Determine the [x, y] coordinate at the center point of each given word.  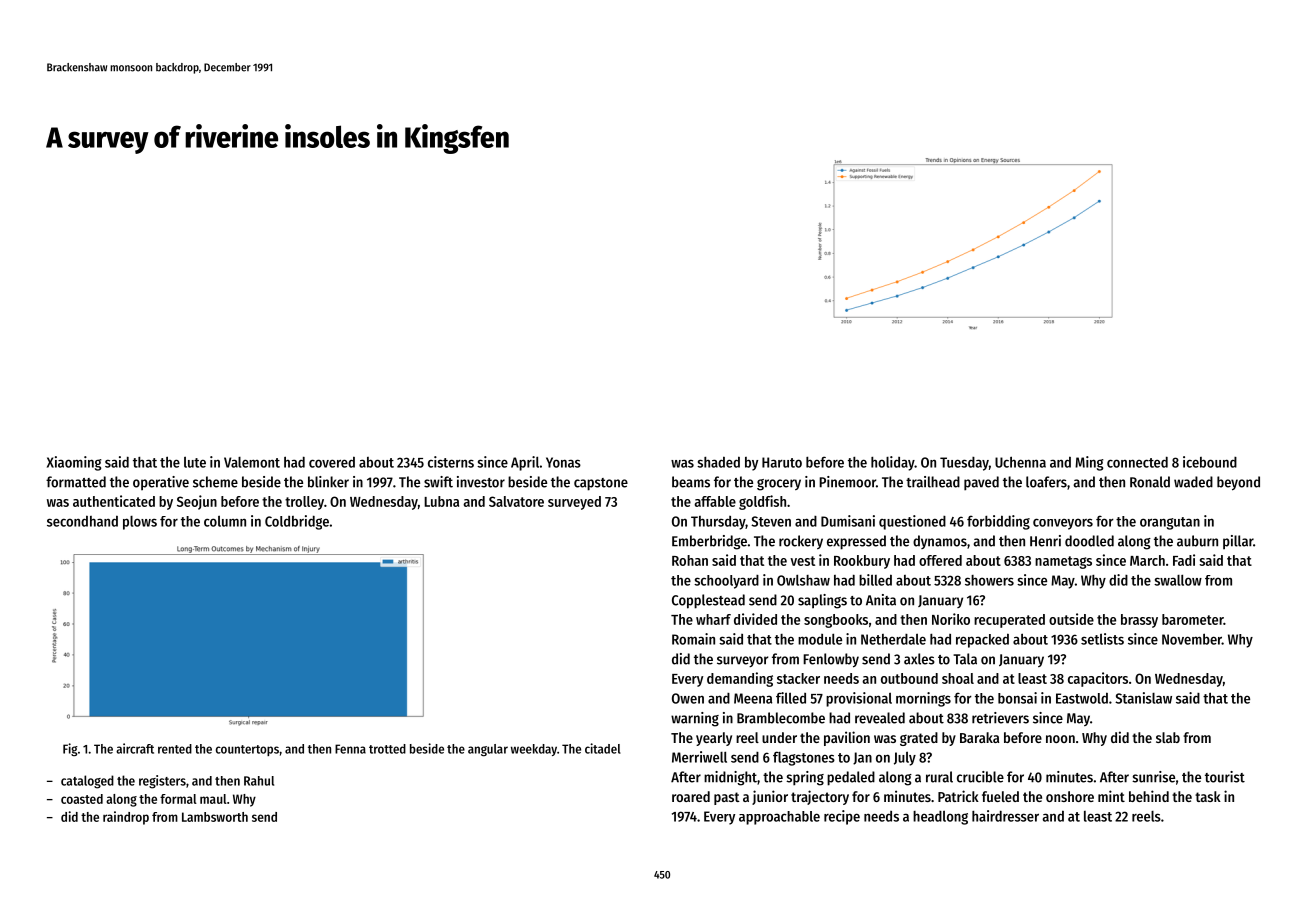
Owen [688, 698]
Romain [693, 639]
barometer [1193, 619]
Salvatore [516, 501]
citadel [603, 748]
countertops [247, 750]
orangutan [1170, 523]
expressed [856, 542]
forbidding [998, 522]
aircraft [135, 748]
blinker [328, 482]
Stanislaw [1143, 698]
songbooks [836, 621]
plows [140, 523]
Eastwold [1082, 698]
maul [213, 799]
